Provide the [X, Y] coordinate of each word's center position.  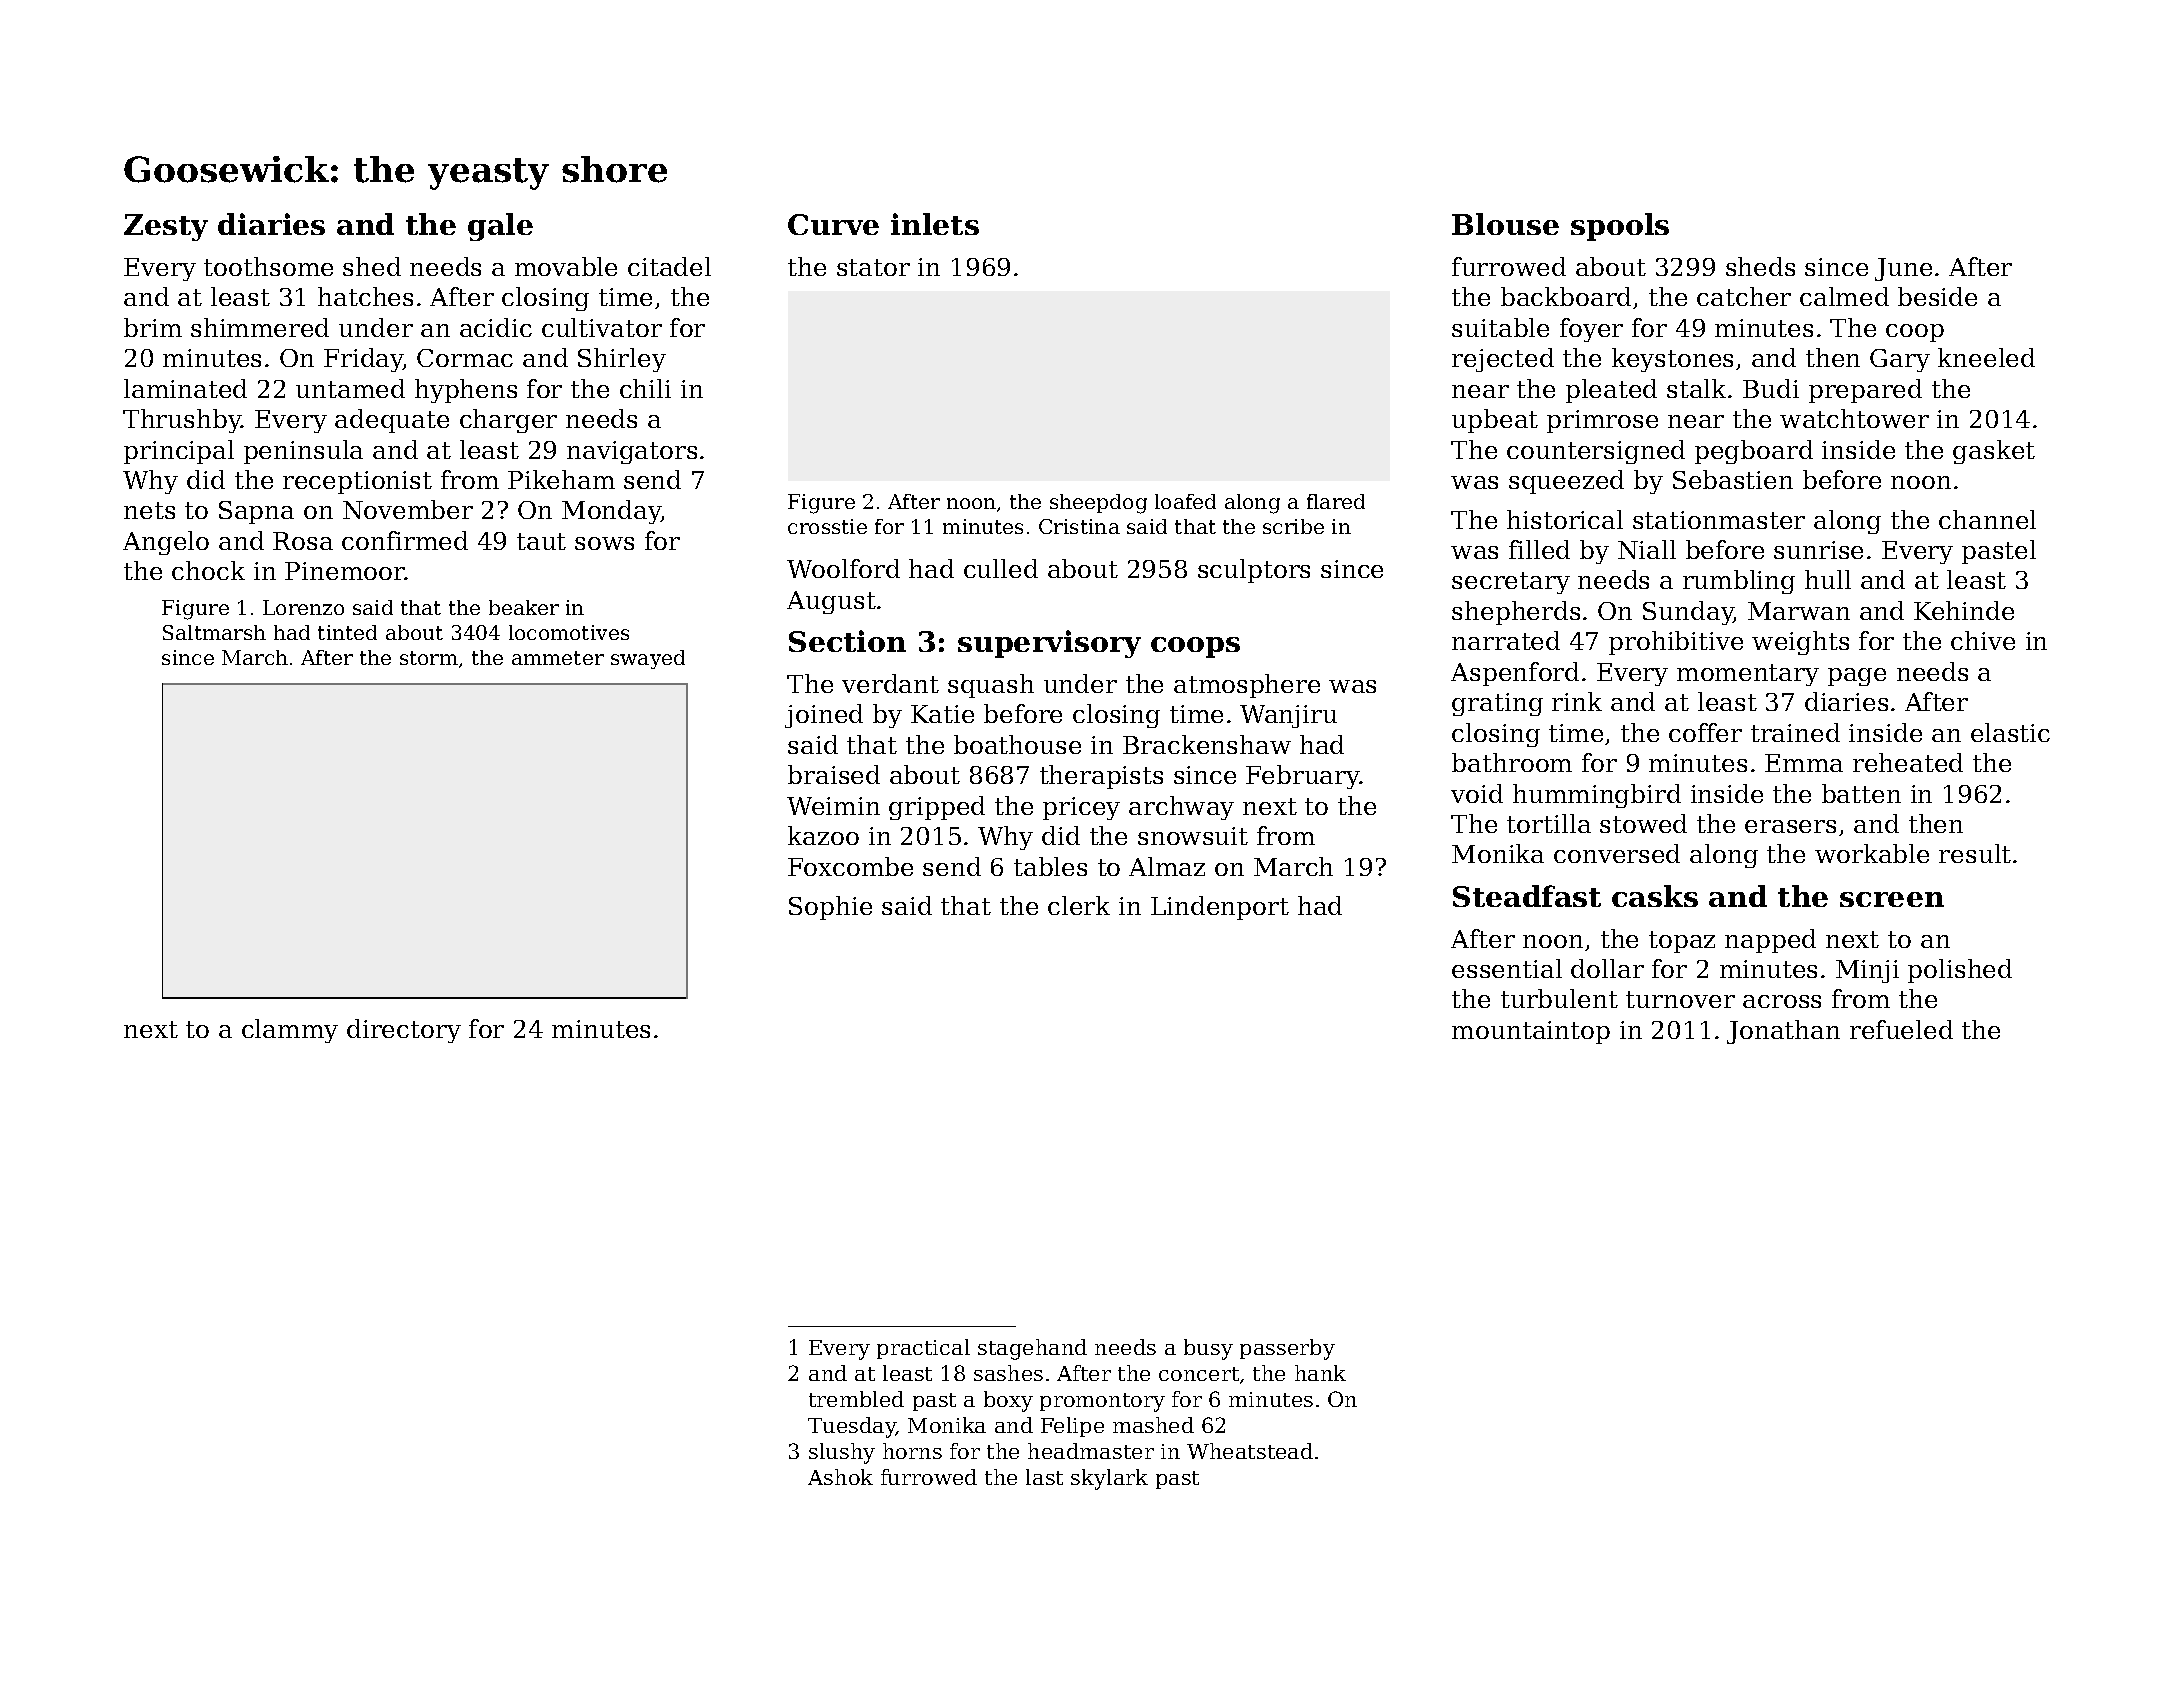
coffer [1705, 732]
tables [1050, 866]
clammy [290, 1031]
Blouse [1505, 224]
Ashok [840, 1477]
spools [1620, 227]
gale [500, 227]
